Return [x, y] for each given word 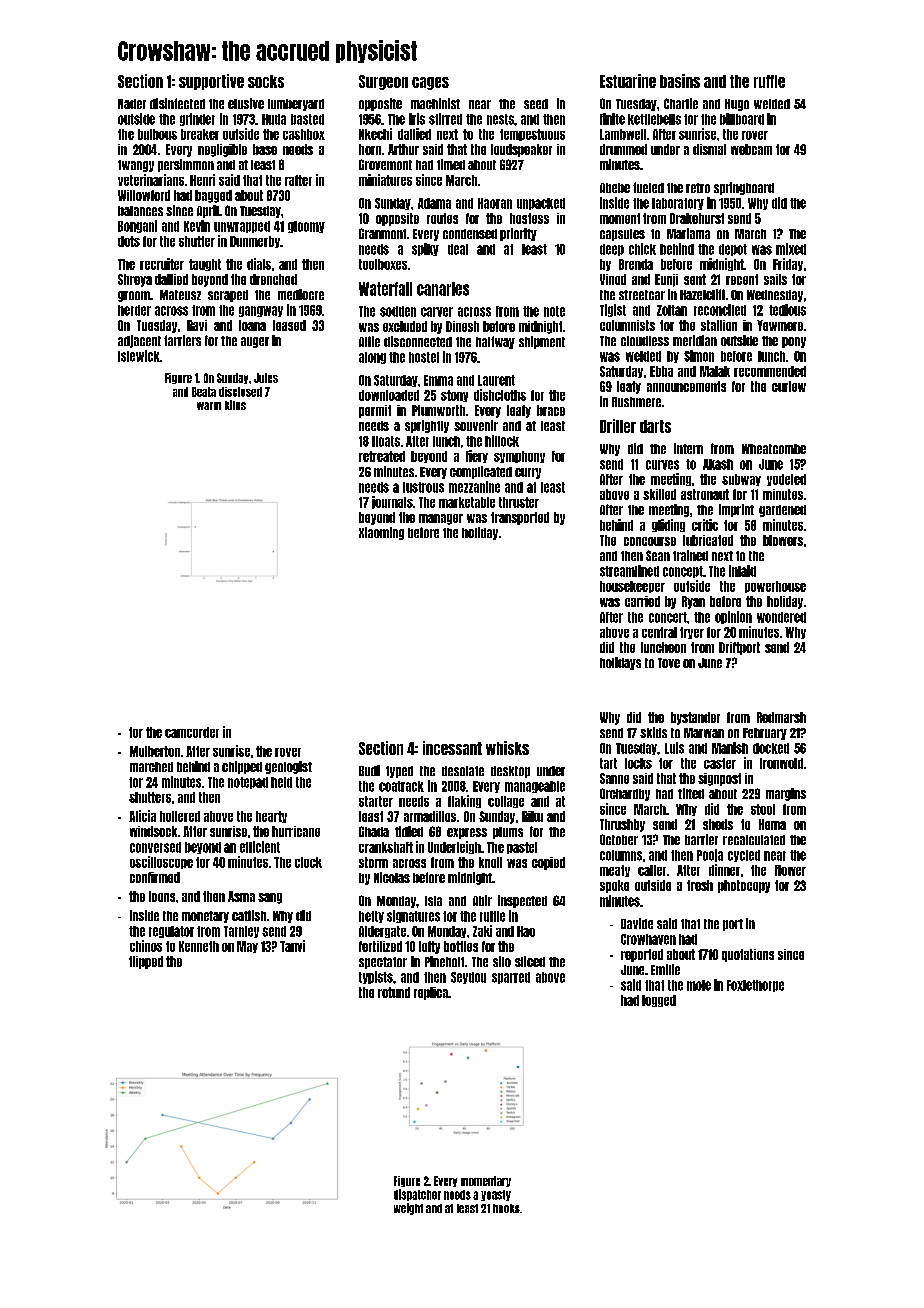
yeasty [496, 1195]
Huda [274, 119]
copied [548, 863]
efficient [260, 847]
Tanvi [292, 946]
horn [370, 149]
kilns [235, 405]
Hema [772, 824]
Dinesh [462, 326]
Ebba [661, 371]
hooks [506, 1208]
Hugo [737, 105]
